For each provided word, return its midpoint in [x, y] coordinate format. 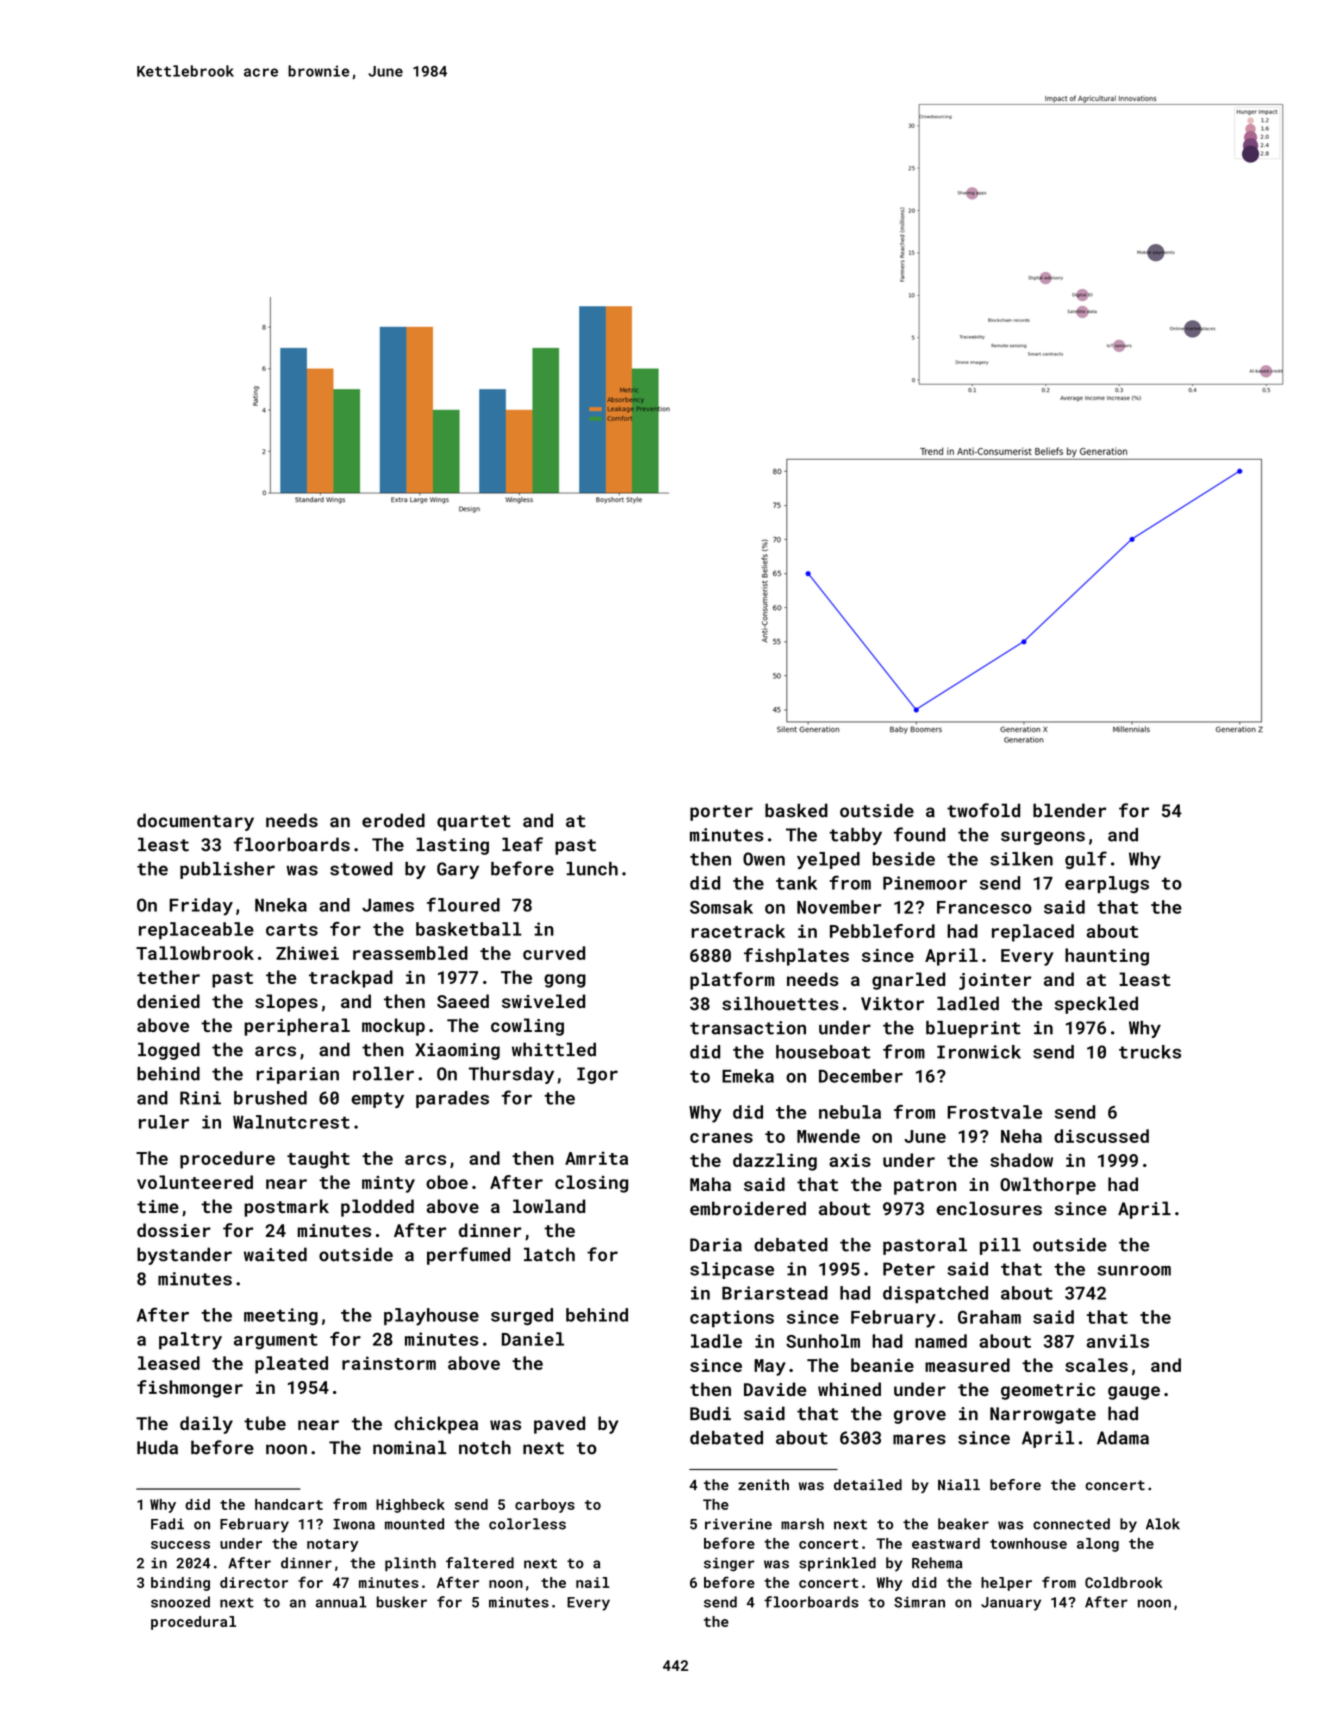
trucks [1150, 1052]
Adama [1123, 1438]
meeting [281, 1316]
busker [402, 1602]
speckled [1096, 1005]
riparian [297, 1075]
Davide [775, 1389]
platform [732, 981]
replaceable [196, 931]
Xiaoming [457, 1051]
